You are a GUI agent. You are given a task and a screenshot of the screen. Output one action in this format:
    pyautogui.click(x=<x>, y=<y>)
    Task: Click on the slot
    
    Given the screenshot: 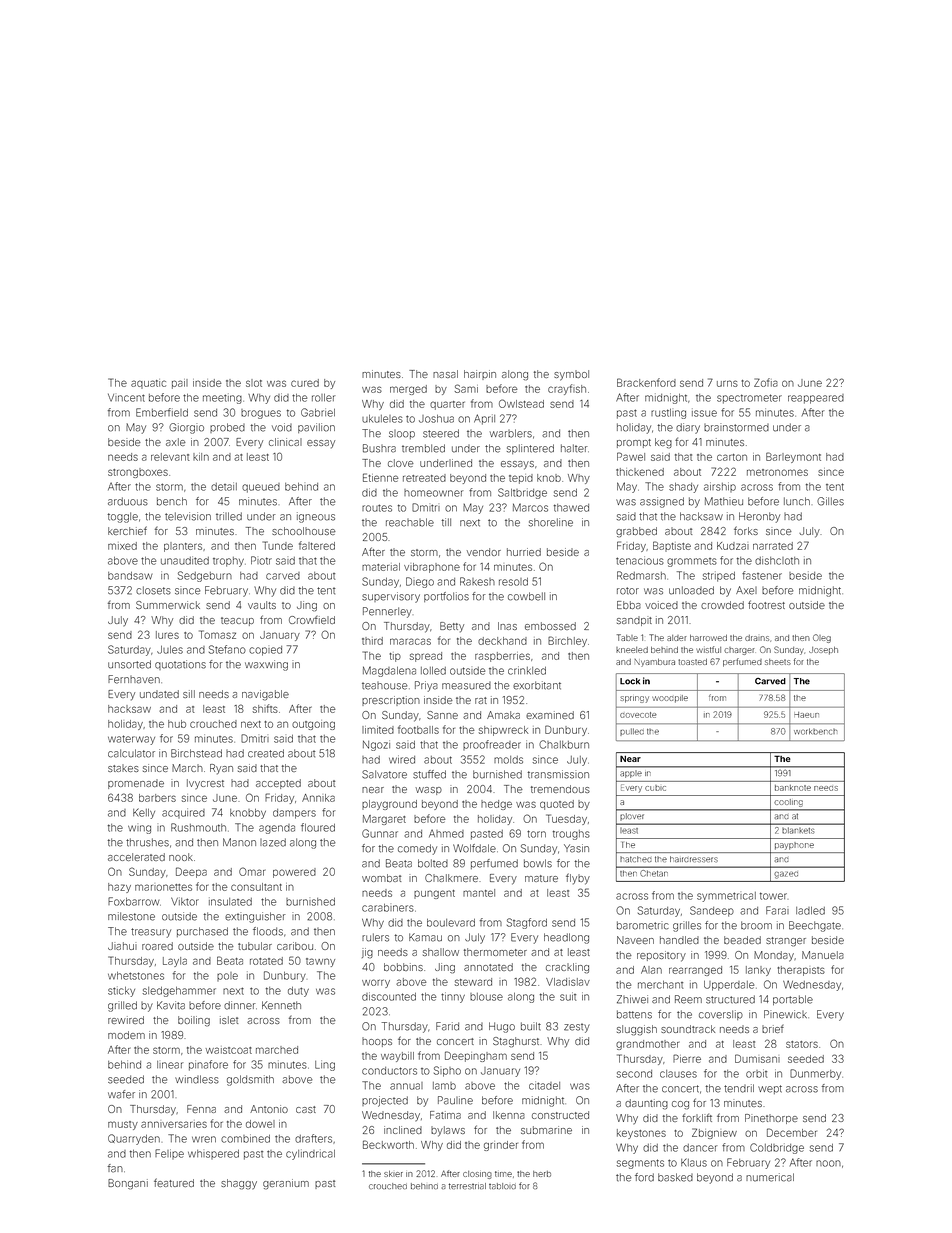 What is the action you would take?
    pyautogui.click(x=254, y=383)
